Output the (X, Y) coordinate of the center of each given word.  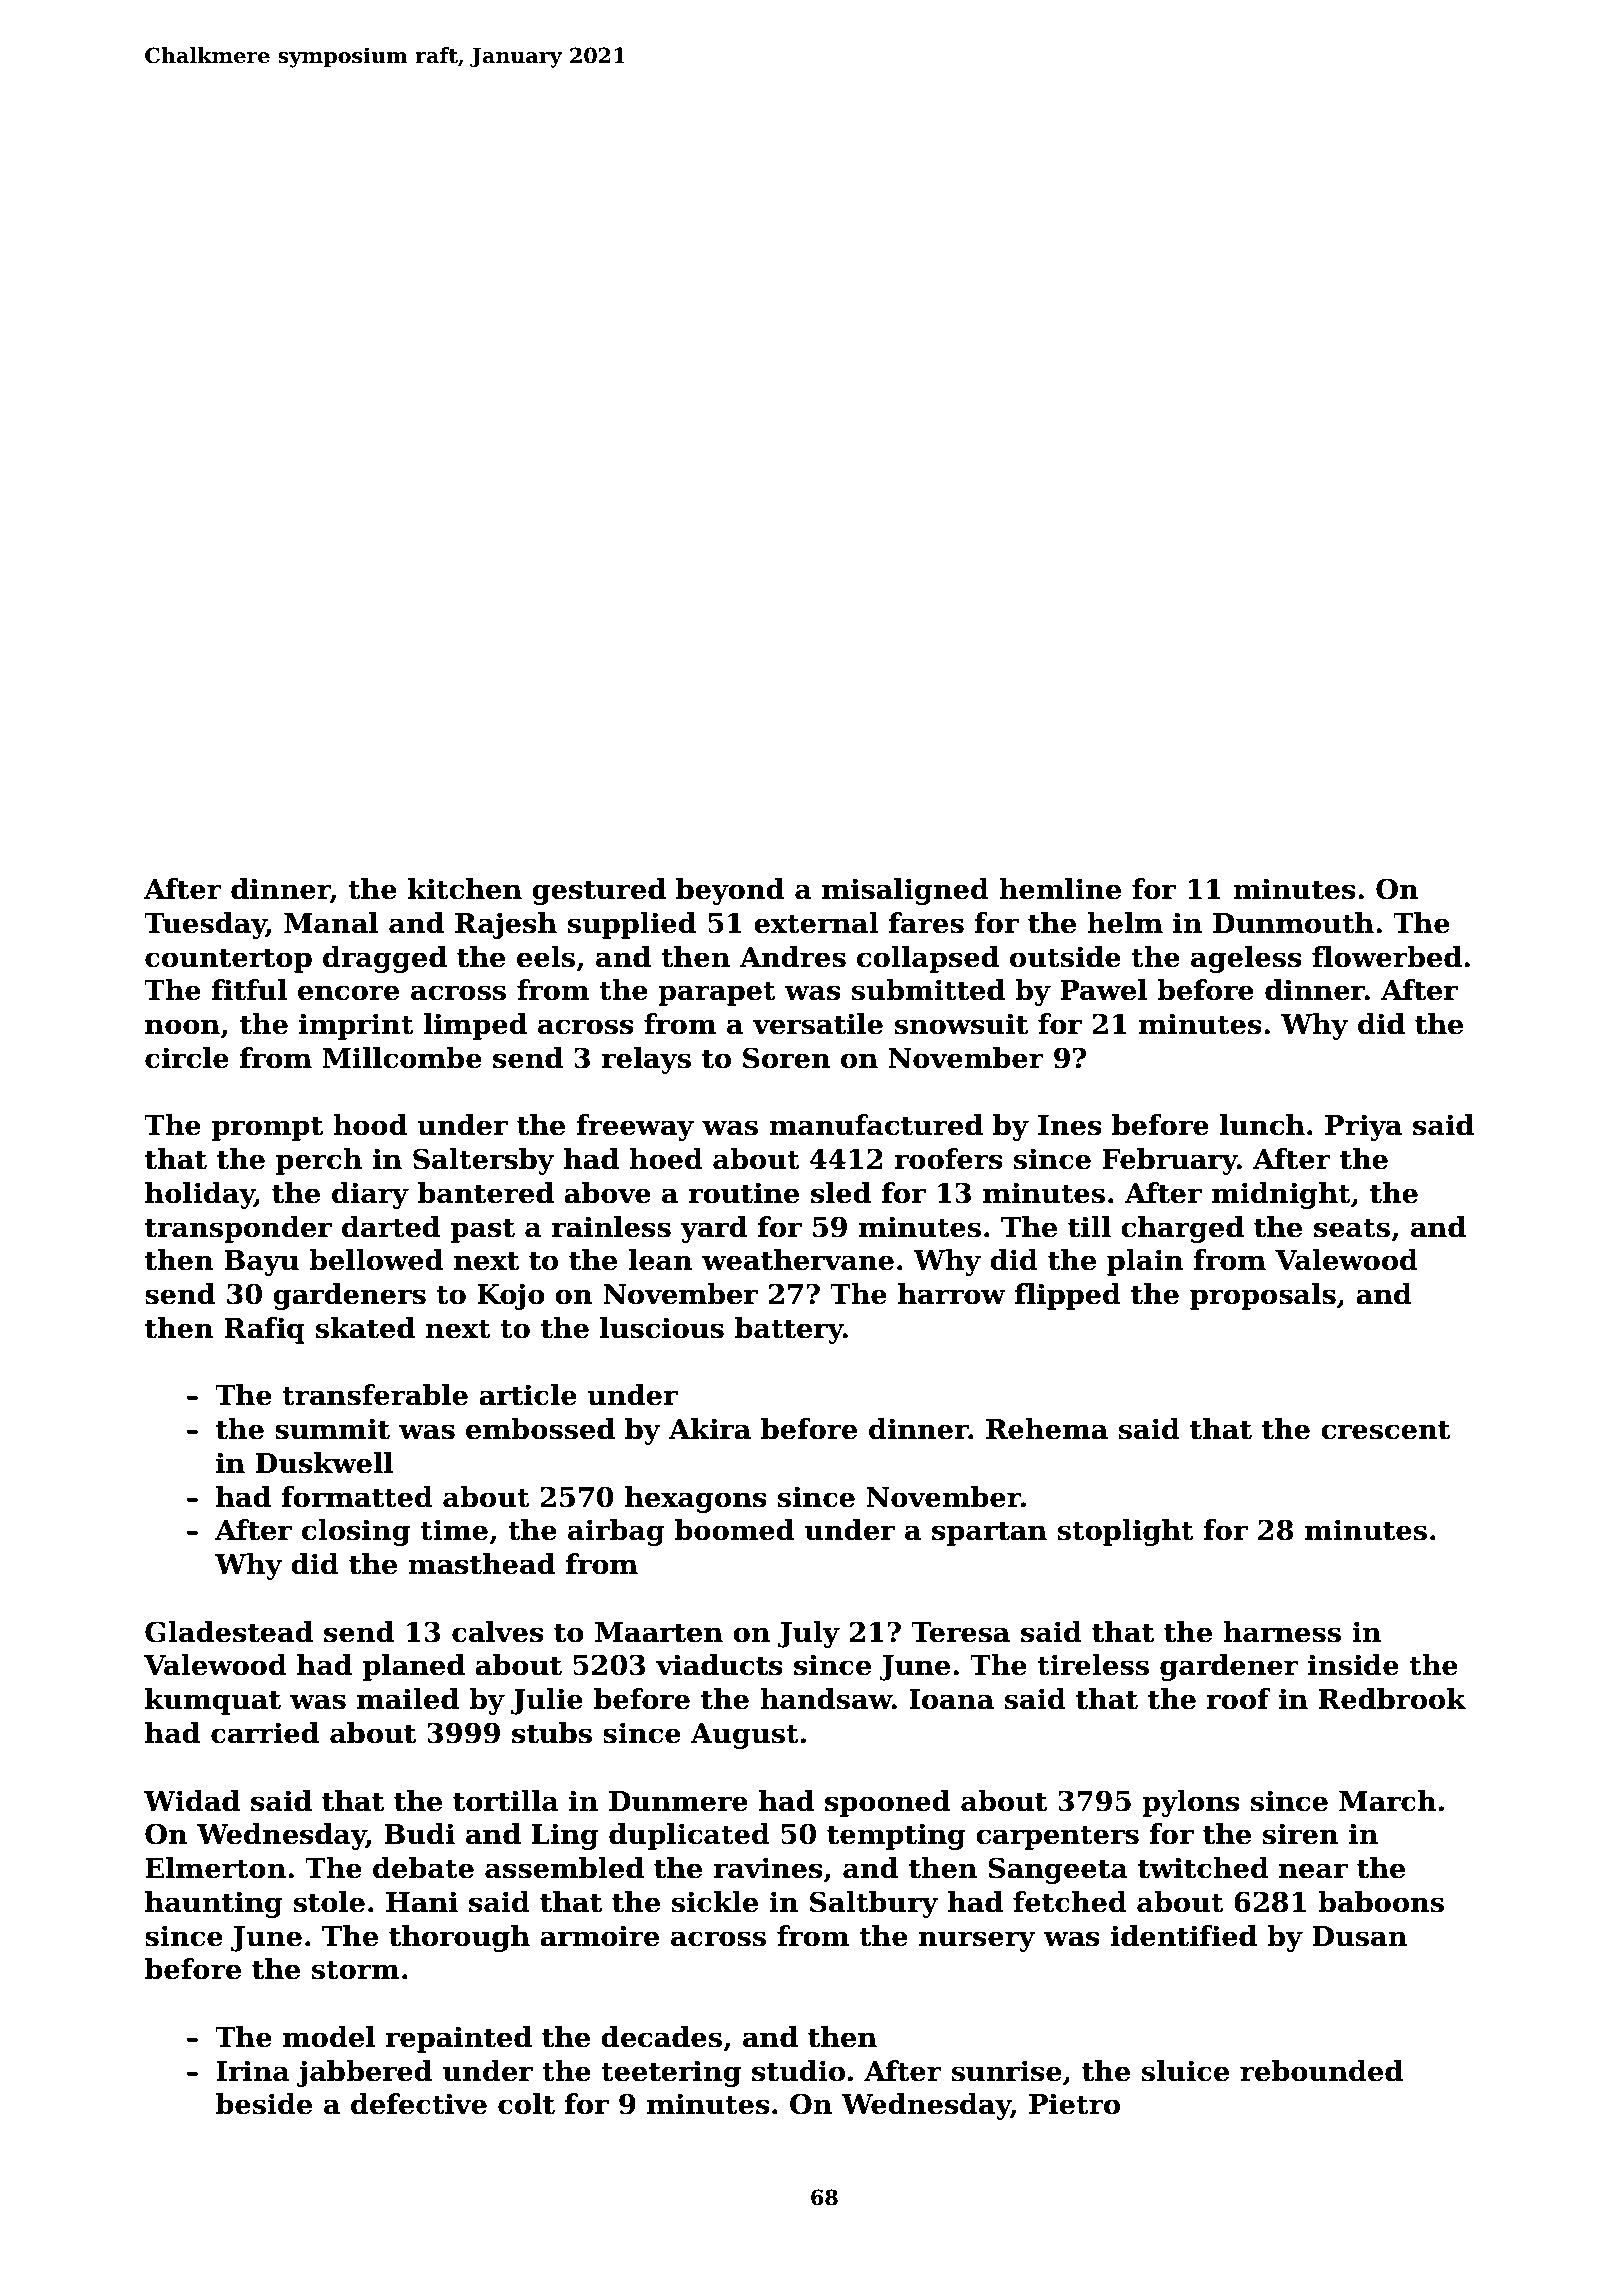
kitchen (465, 889)
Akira (709, 1429)
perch (319, 1161)
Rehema (1047, 1429)
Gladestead (229, 1632)
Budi (419, 1834)
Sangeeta (1058, 1870)
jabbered (364, 2073)
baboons (1381, 1902)
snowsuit (961, 1024)
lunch (1262, 1125)
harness (1282, 1632)
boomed (734, 1530)
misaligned (905, 891)
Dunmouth (1293, 923)
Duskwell (324, 1463)
